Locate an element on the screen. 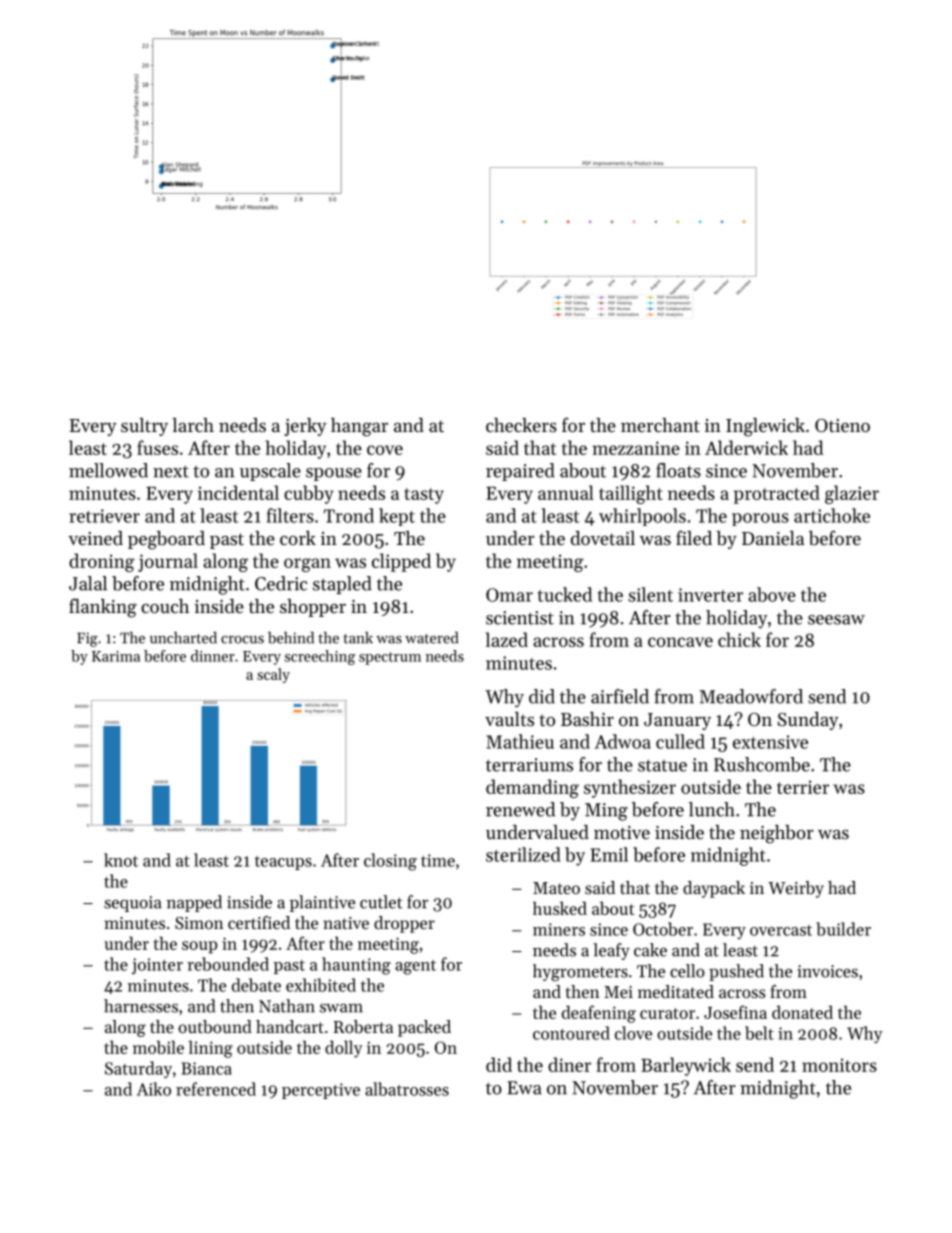 The image size is (952, 1233). clipped is located at coordinates (401, 562).
